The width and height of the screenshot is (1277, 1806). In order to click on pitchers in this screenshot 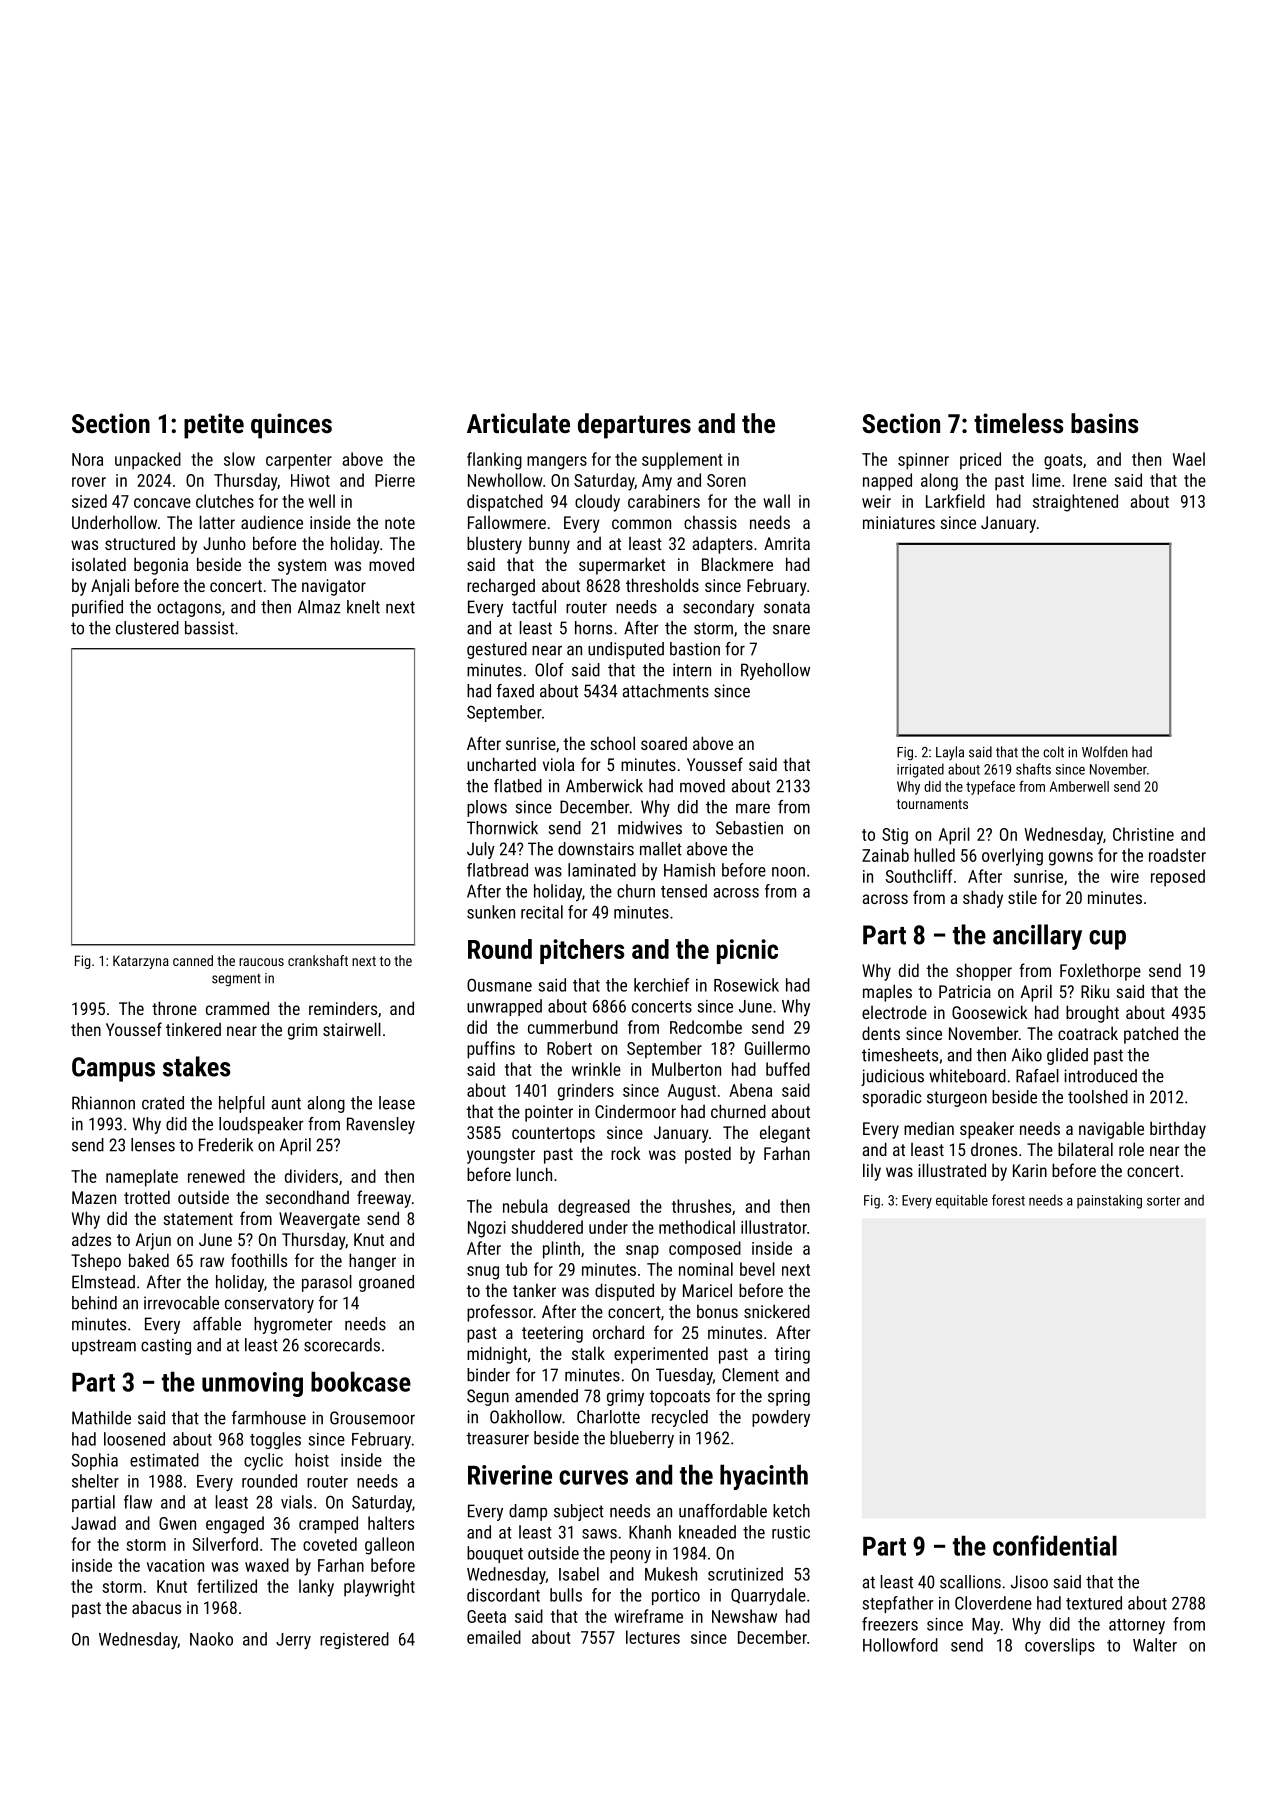, I will do `click(582, 951)`.
